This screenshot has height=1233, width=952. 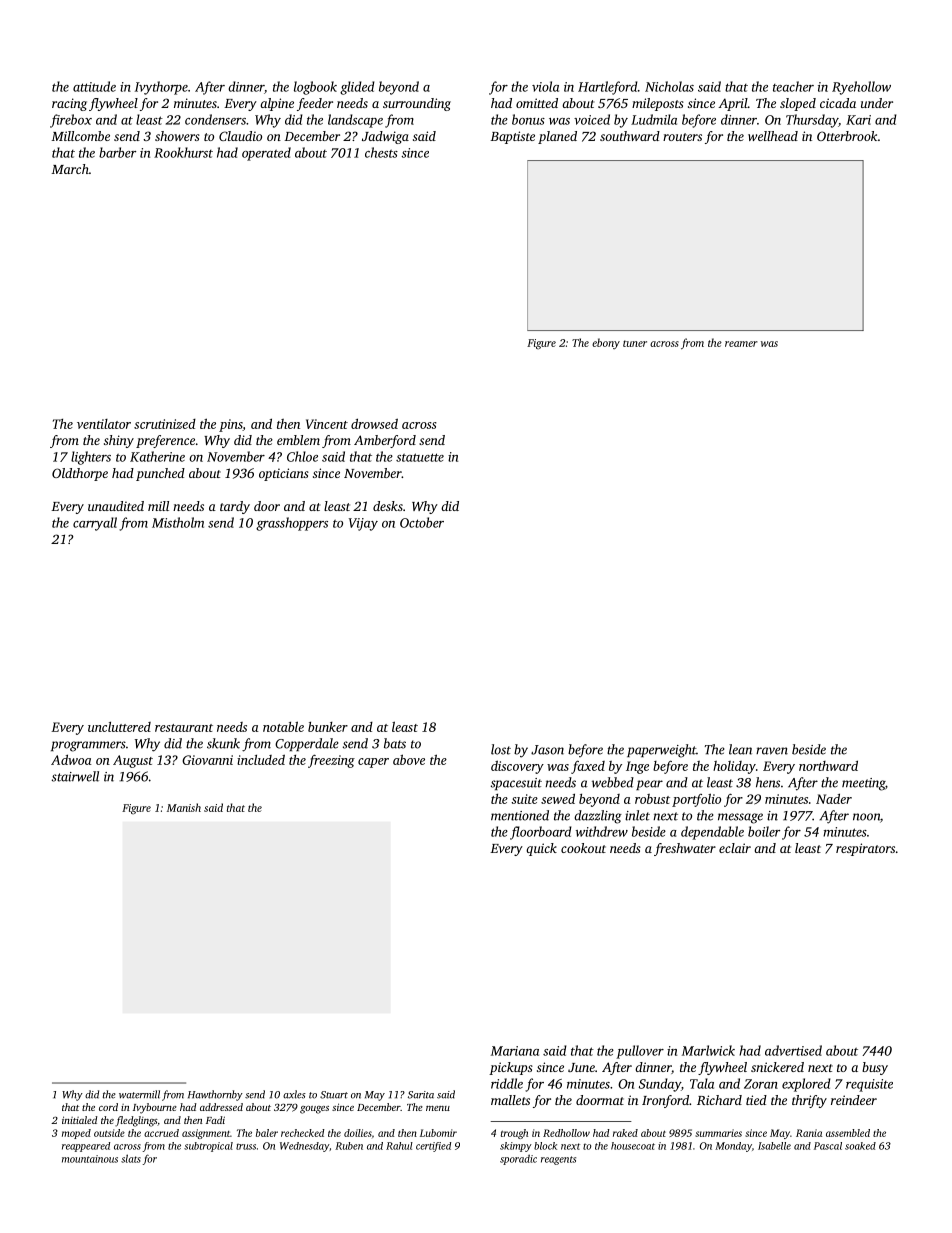 What do you see at coordinates (422, 522) in the screenshot?
I see `October` at bounding box center [422, 522].
